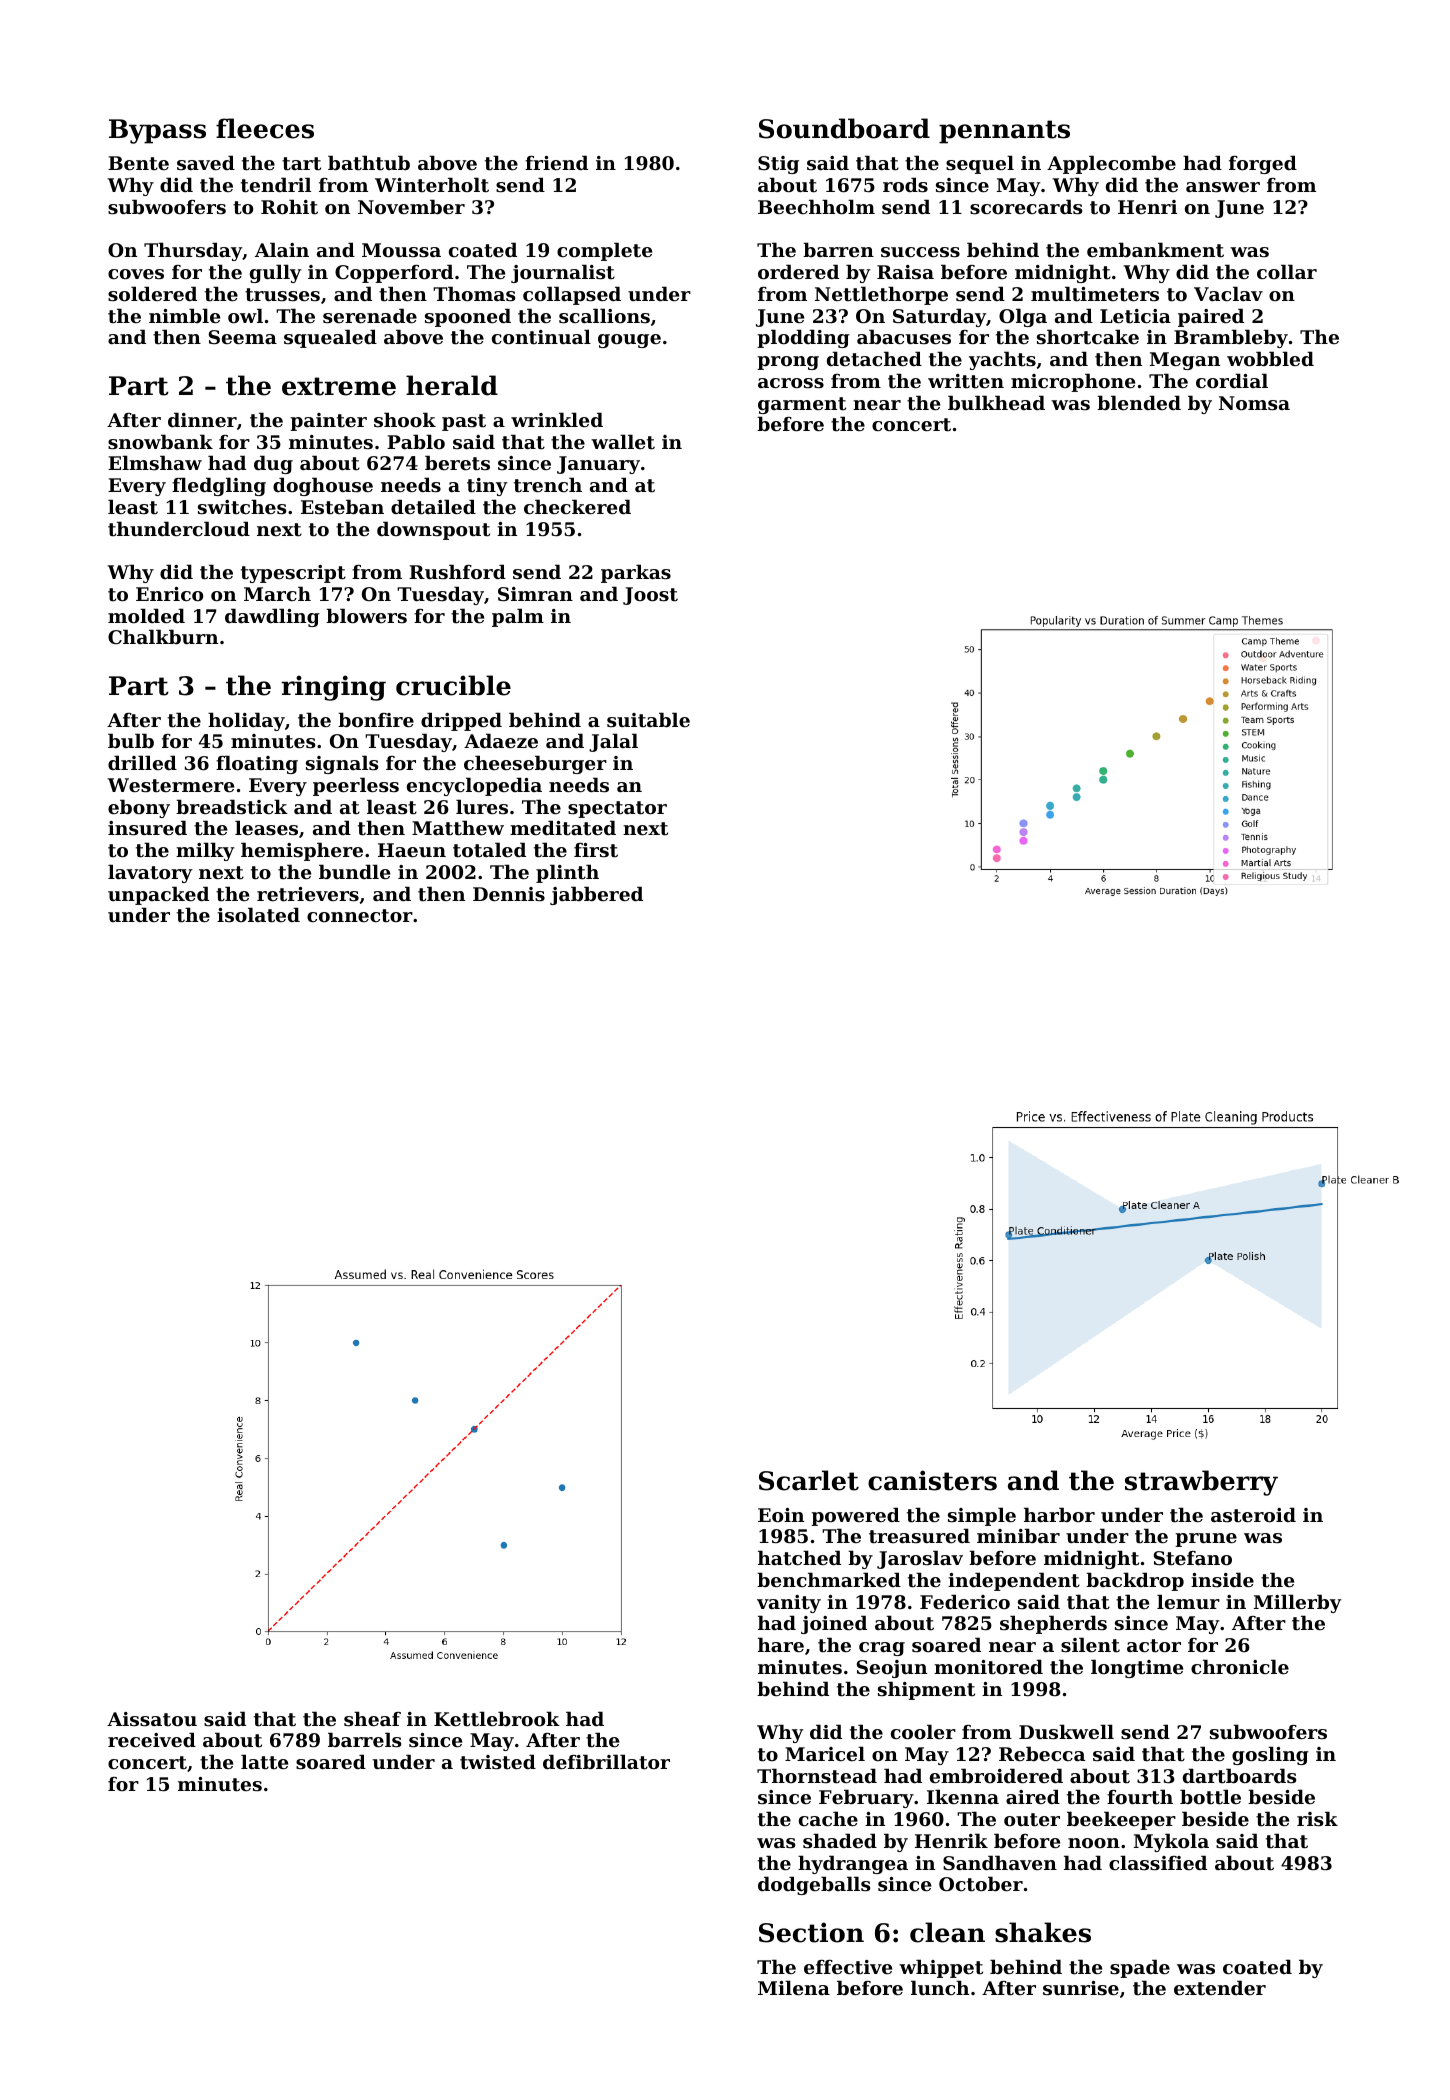  Describe the element at coordinates (157, 131) in the image. I see `Bypass` at that location.
